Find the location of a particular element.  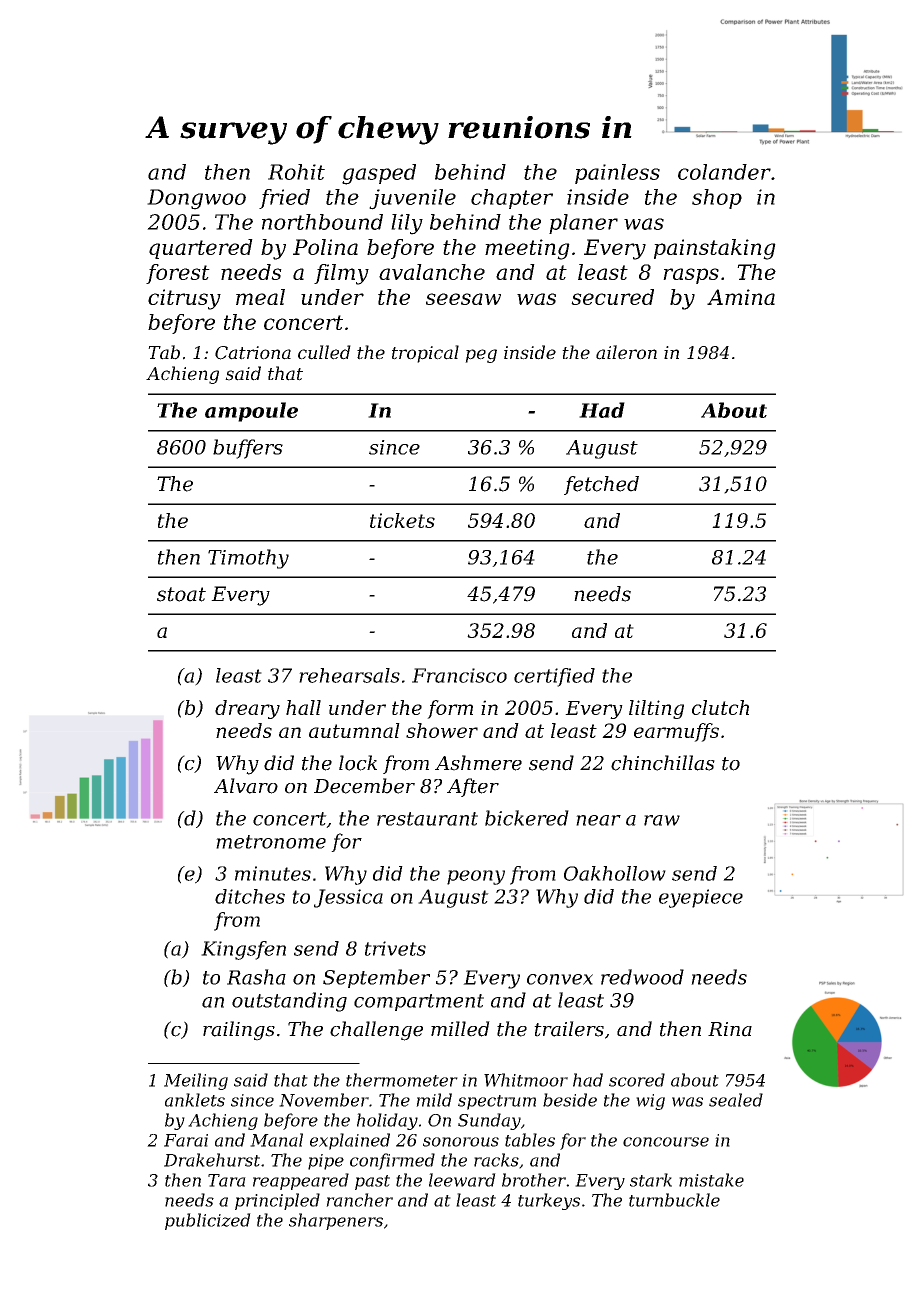

Timothy is located at coordinates (248, 559).
